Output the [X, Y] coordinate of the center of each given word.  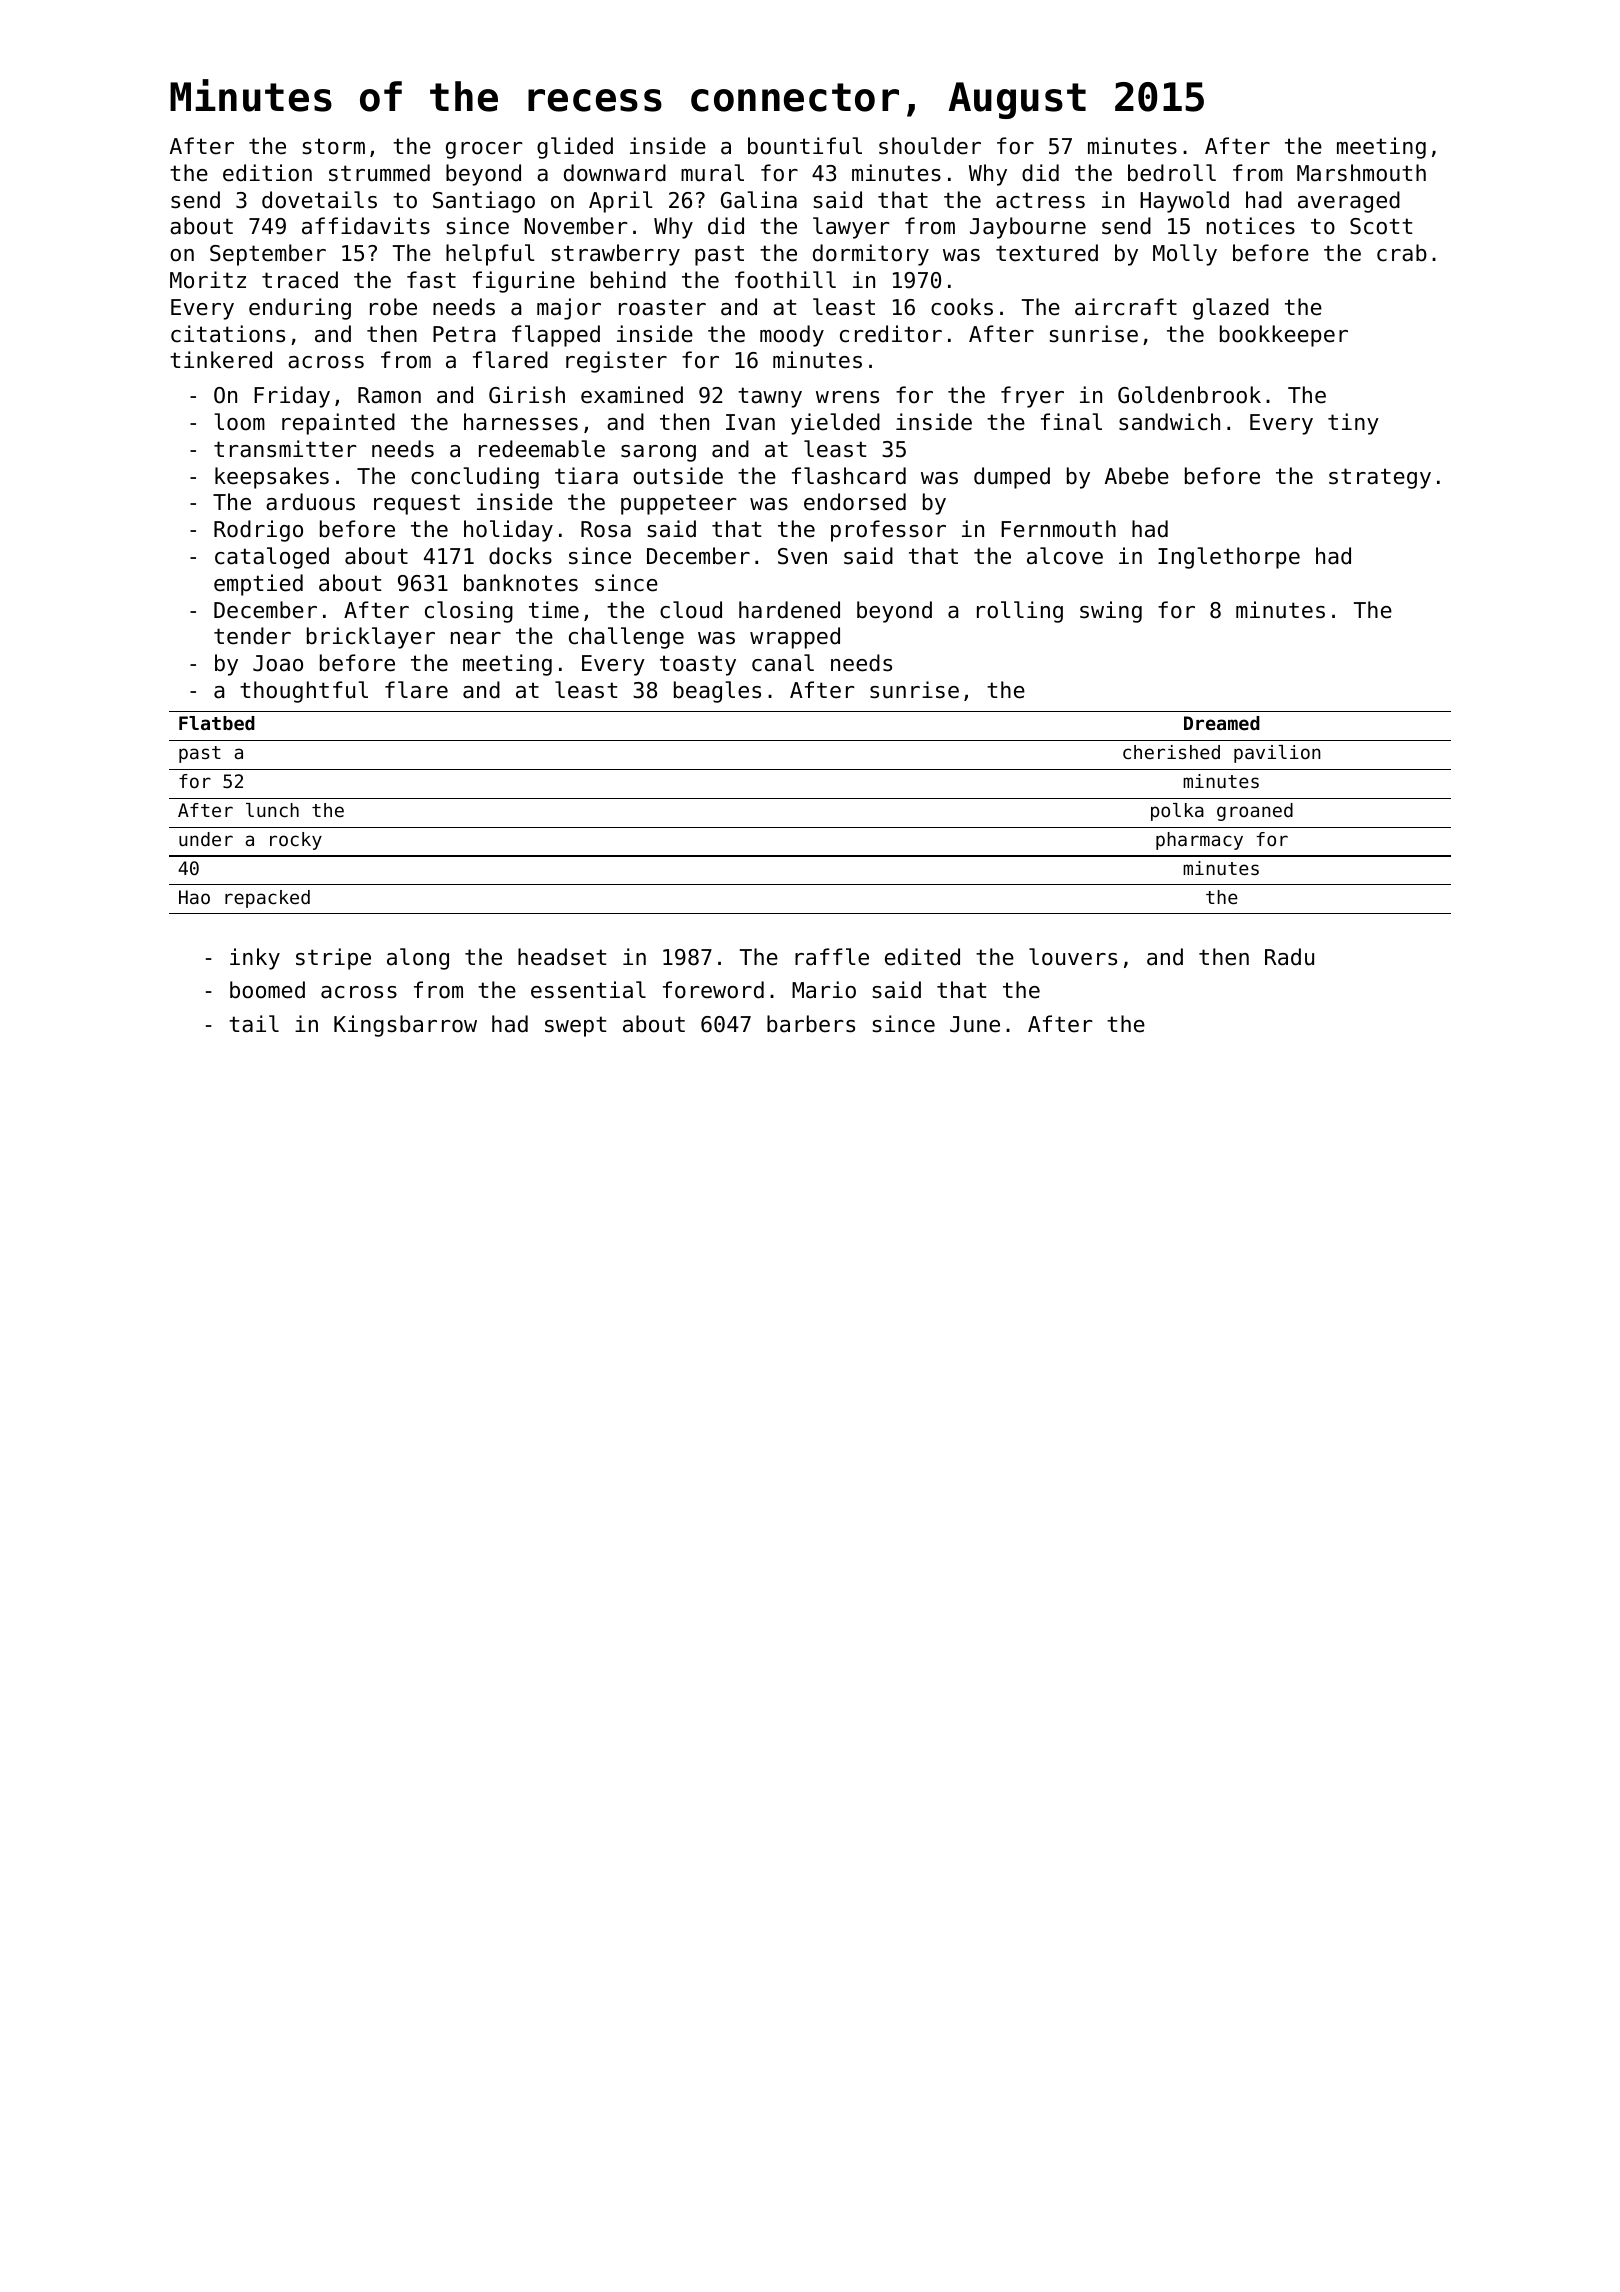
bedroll [1172, 173]
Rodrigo [258, 531]
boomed [267, 990]
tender [252, 636]
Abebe [1137, 476]
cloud [691, 610]
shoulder [930, 146]
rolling [1020, 612]
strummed [379, 173]
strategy [1380, 478]
